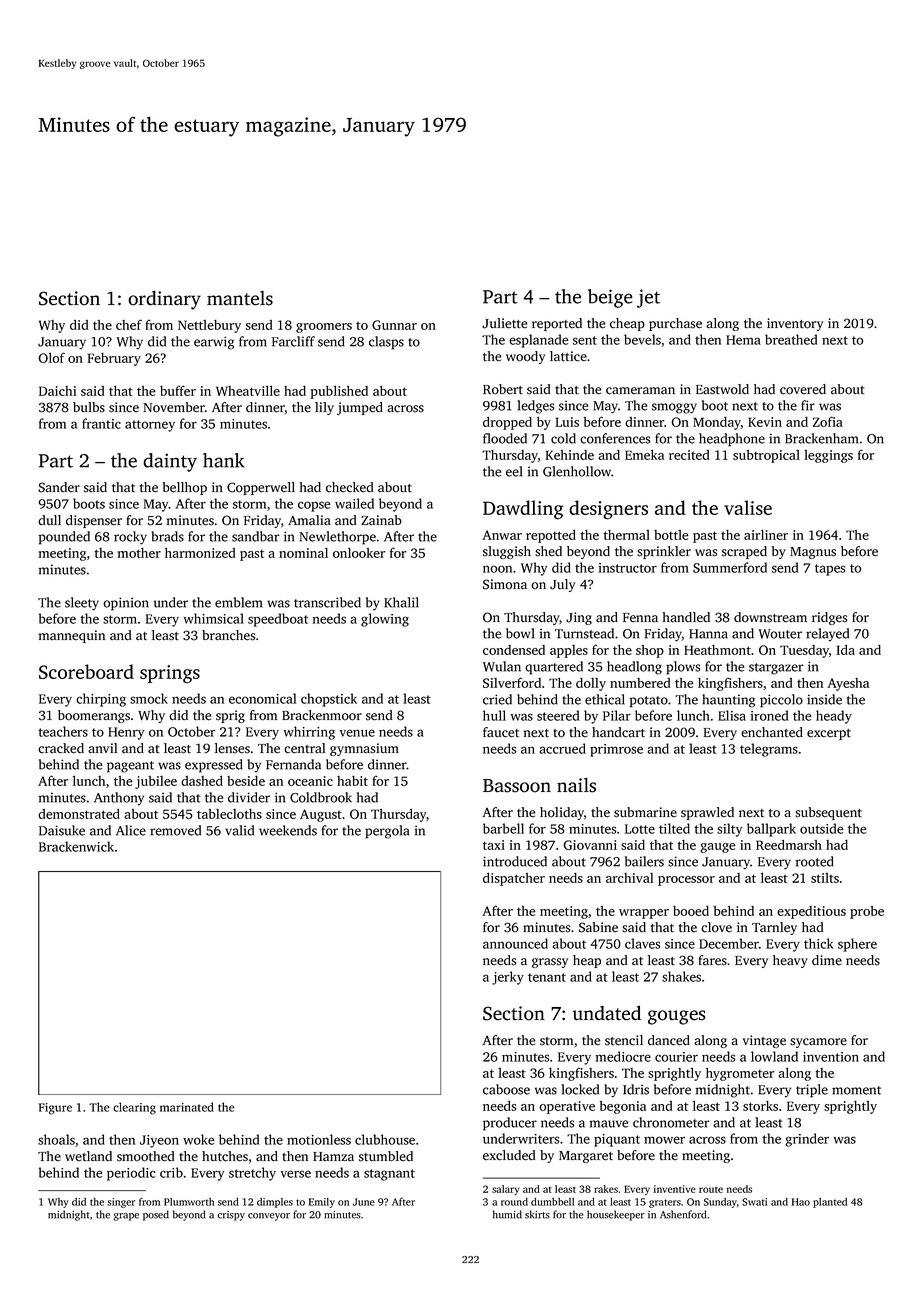  I want to click on Gunnar, so click(394, 325).
